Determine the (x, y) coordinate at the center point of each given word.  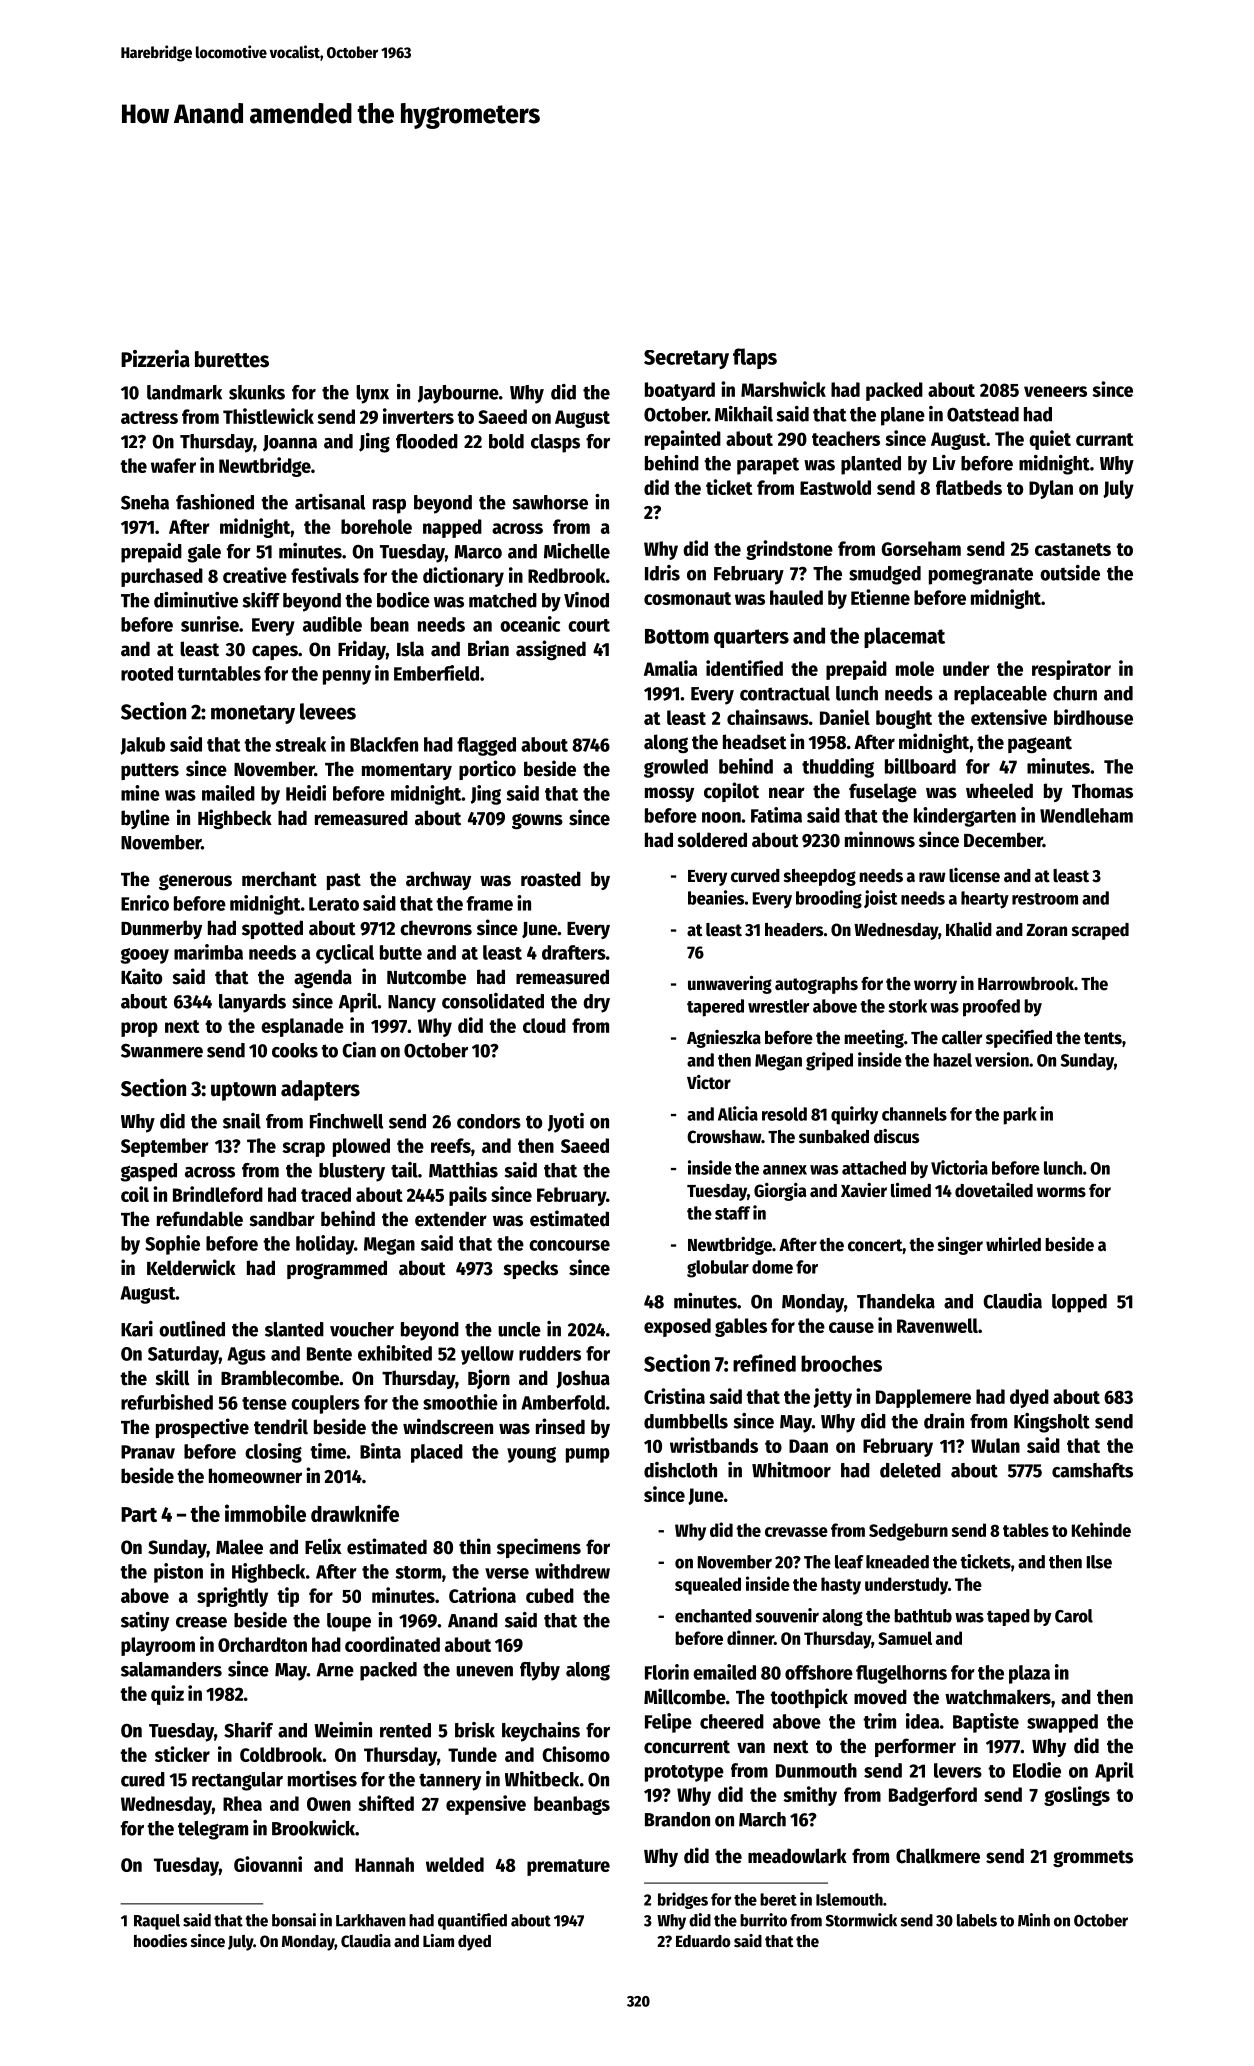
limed (911, 1190)
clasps (555, 443)
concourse (569, 1245)
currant (1104, 439)
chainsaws (768, 717)
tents (1103, 1038)
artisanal (330, 502)
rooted (147, 673)
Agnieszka (724, 1039)
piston (178, 1573)
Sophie (172, 1245)
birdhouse (1093, 717)
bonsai (294, 1920)
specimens (539, 1548)
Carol (1074, 1616)
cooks (295, 1050)
